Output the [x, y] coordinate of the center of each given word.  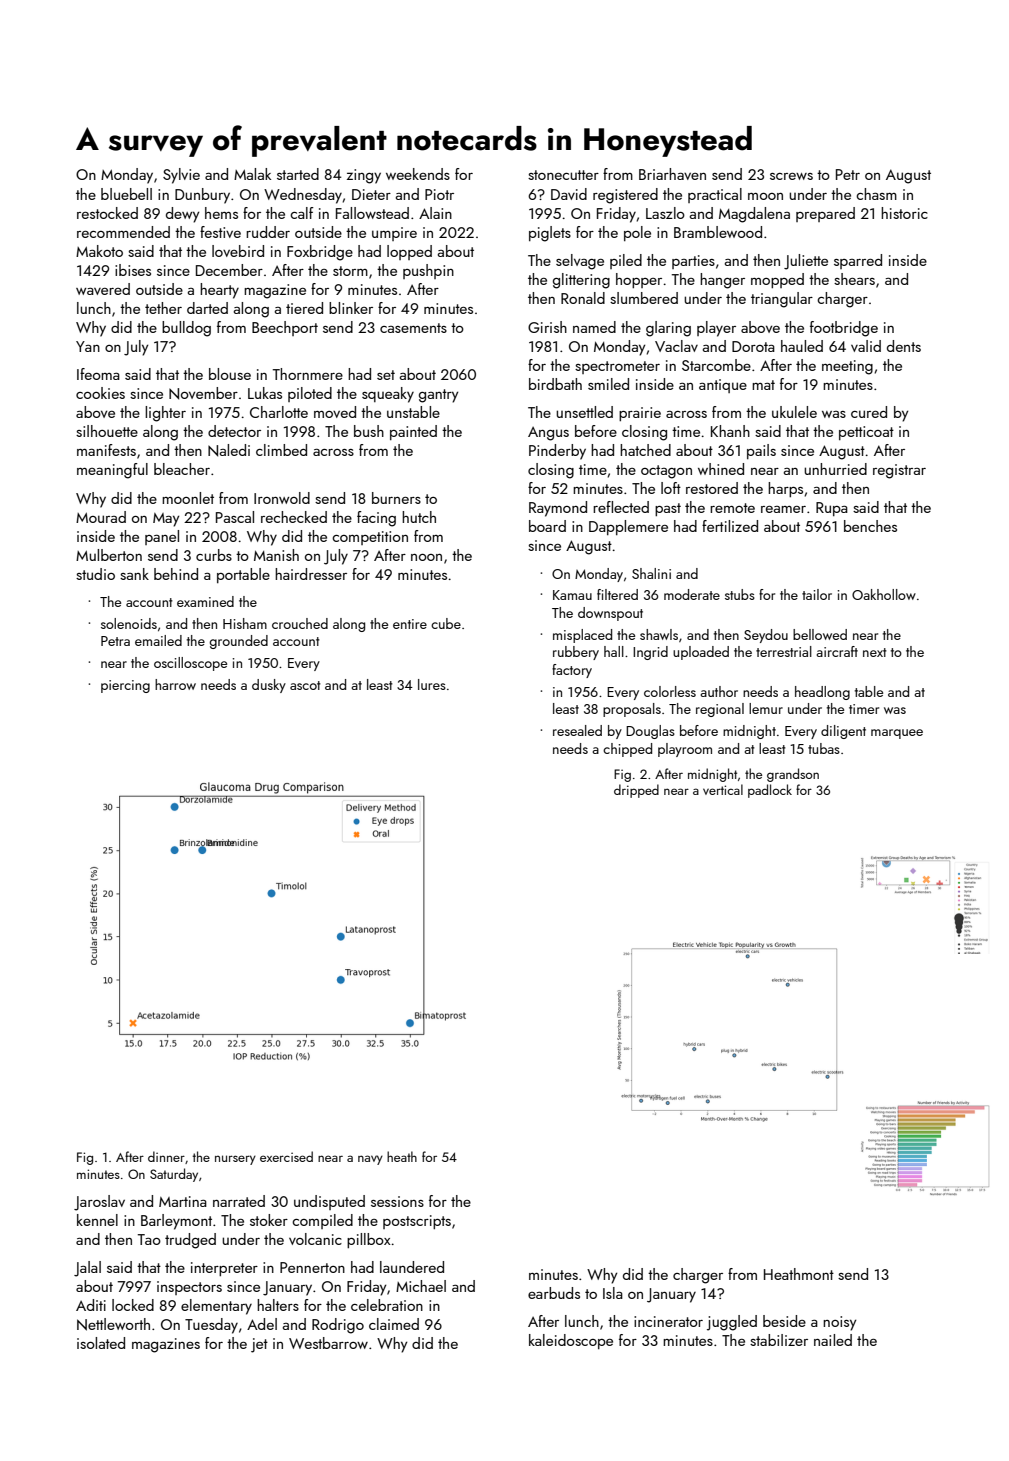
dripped [636, 791]
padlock [770, 791]
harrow [175, 684]
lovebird [238, 251]
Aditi [91, 1305]
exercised [286, 1156]
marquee [897, 734]
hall [614, 651]
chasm [876, 194]
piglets [550, 234]
